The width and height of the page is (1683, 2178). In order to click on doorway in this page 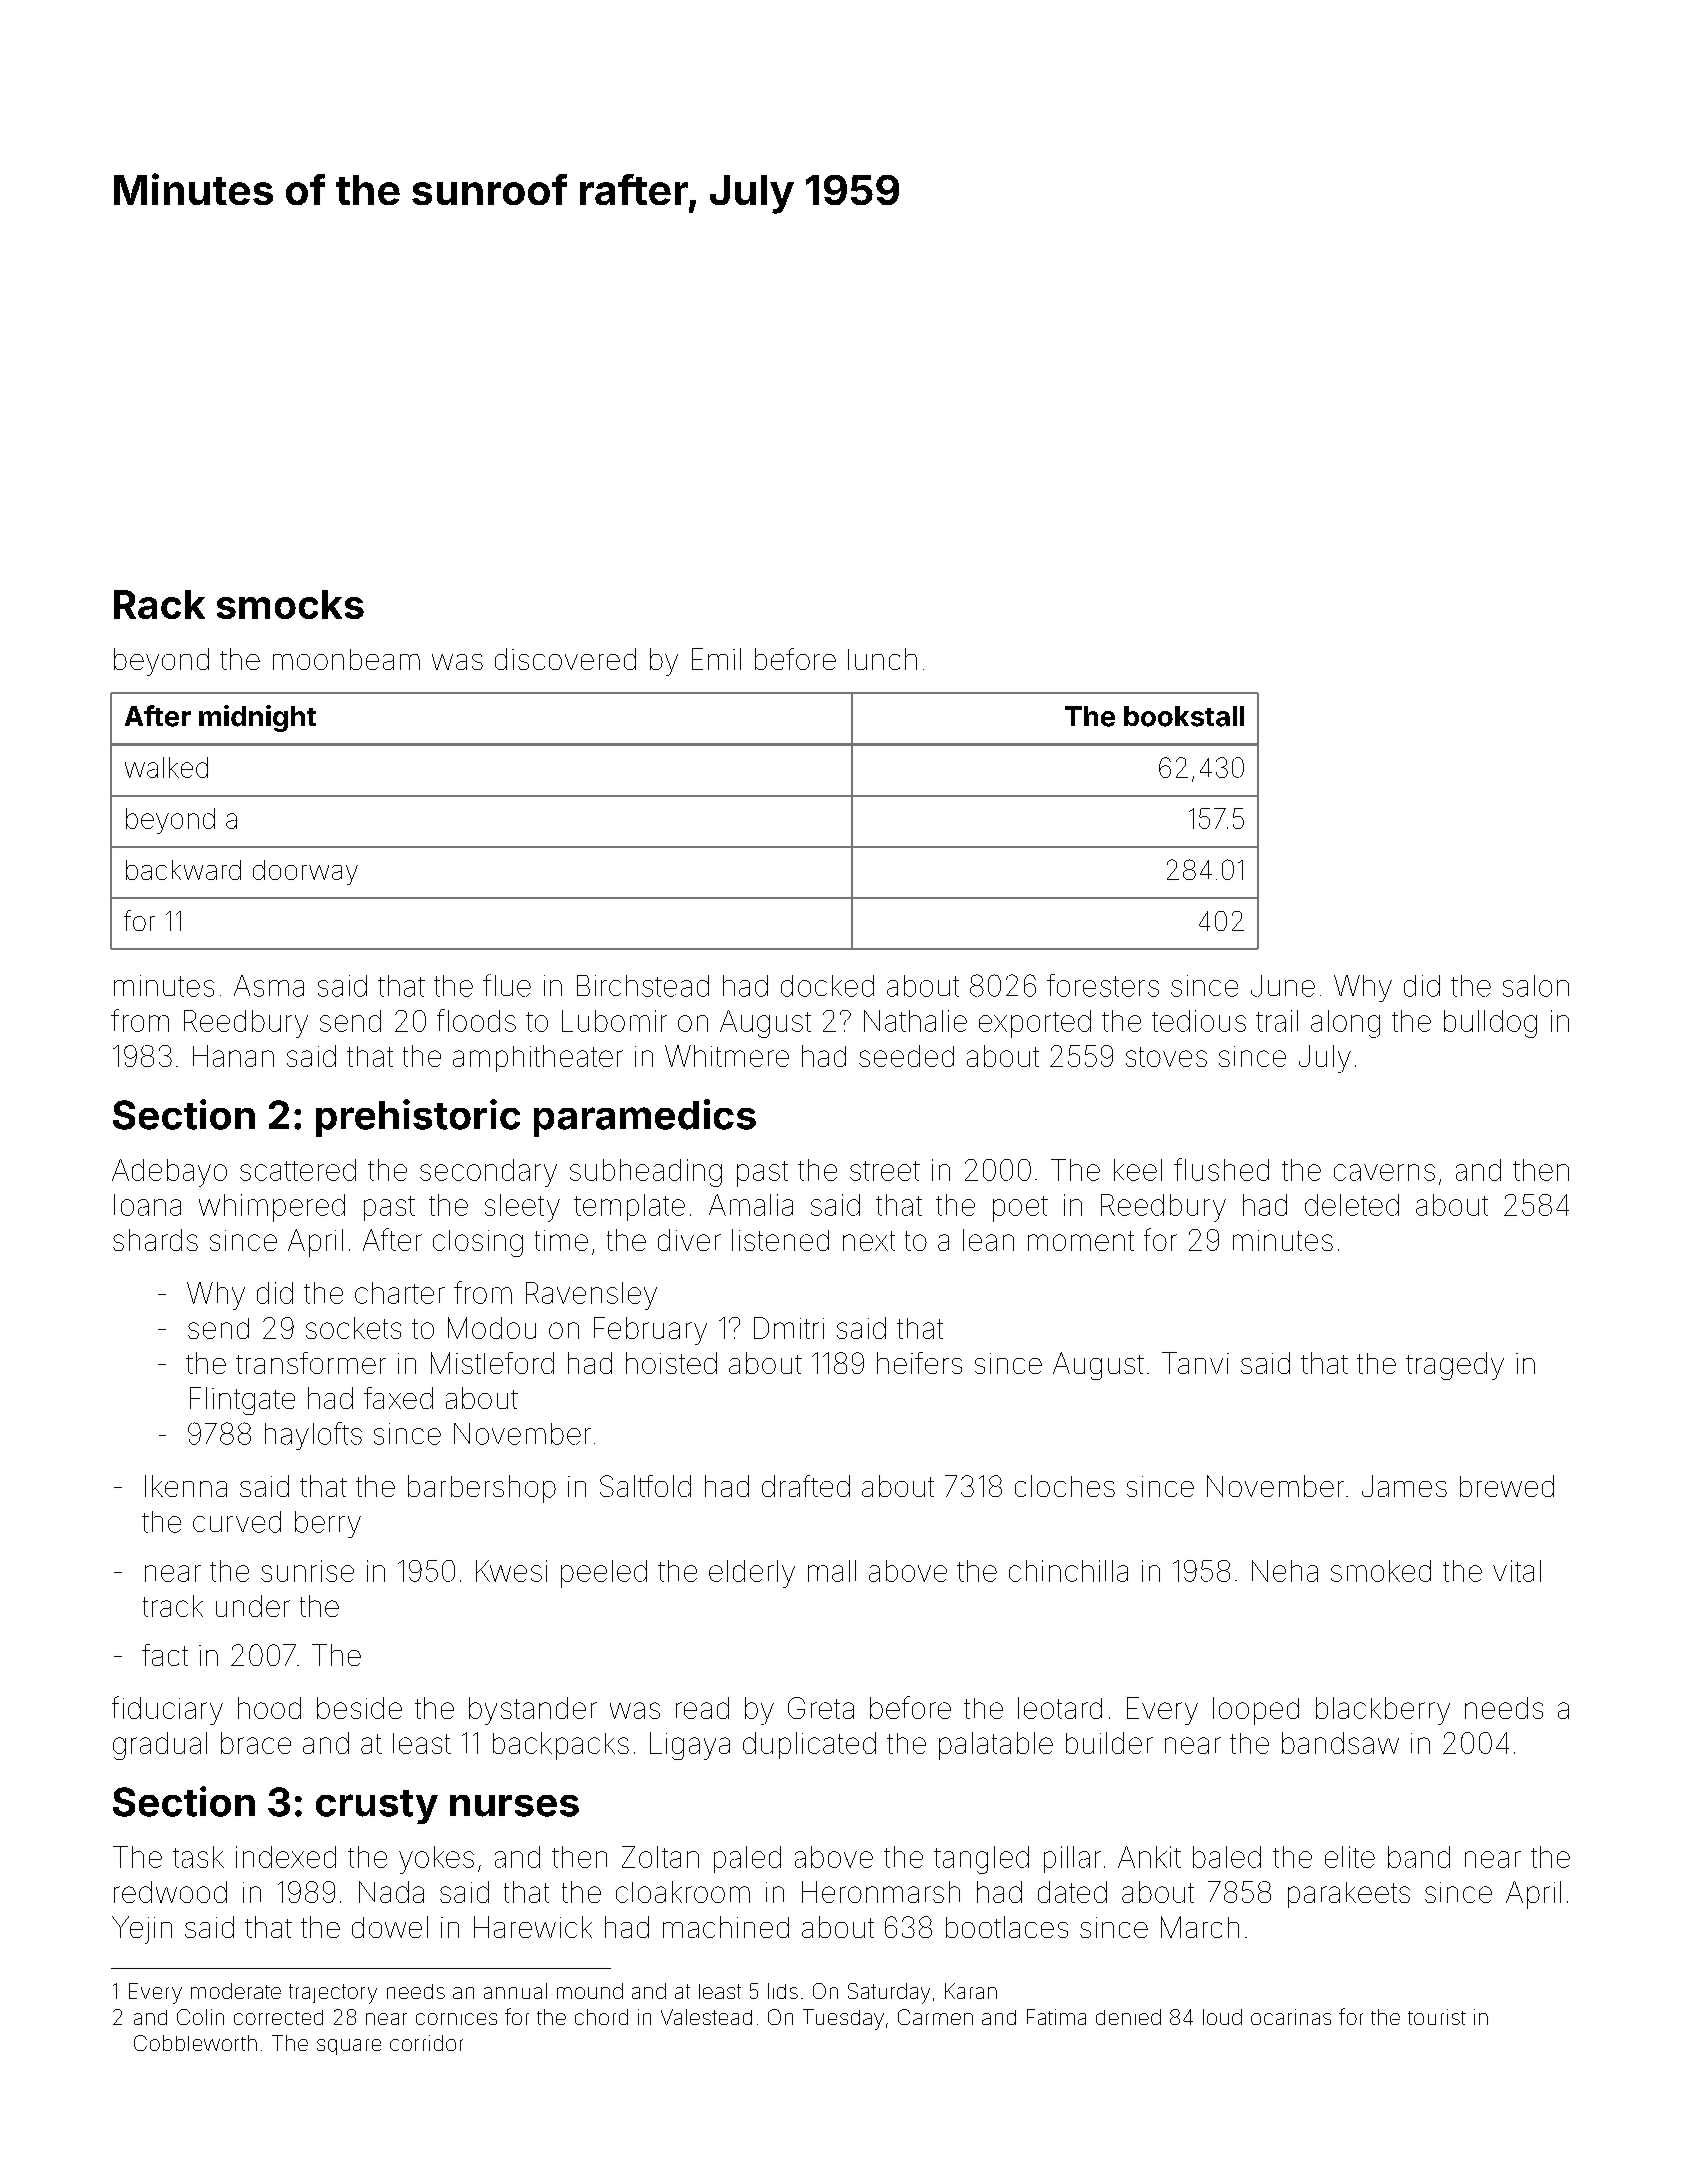, I will do `click(305, 872)`.
